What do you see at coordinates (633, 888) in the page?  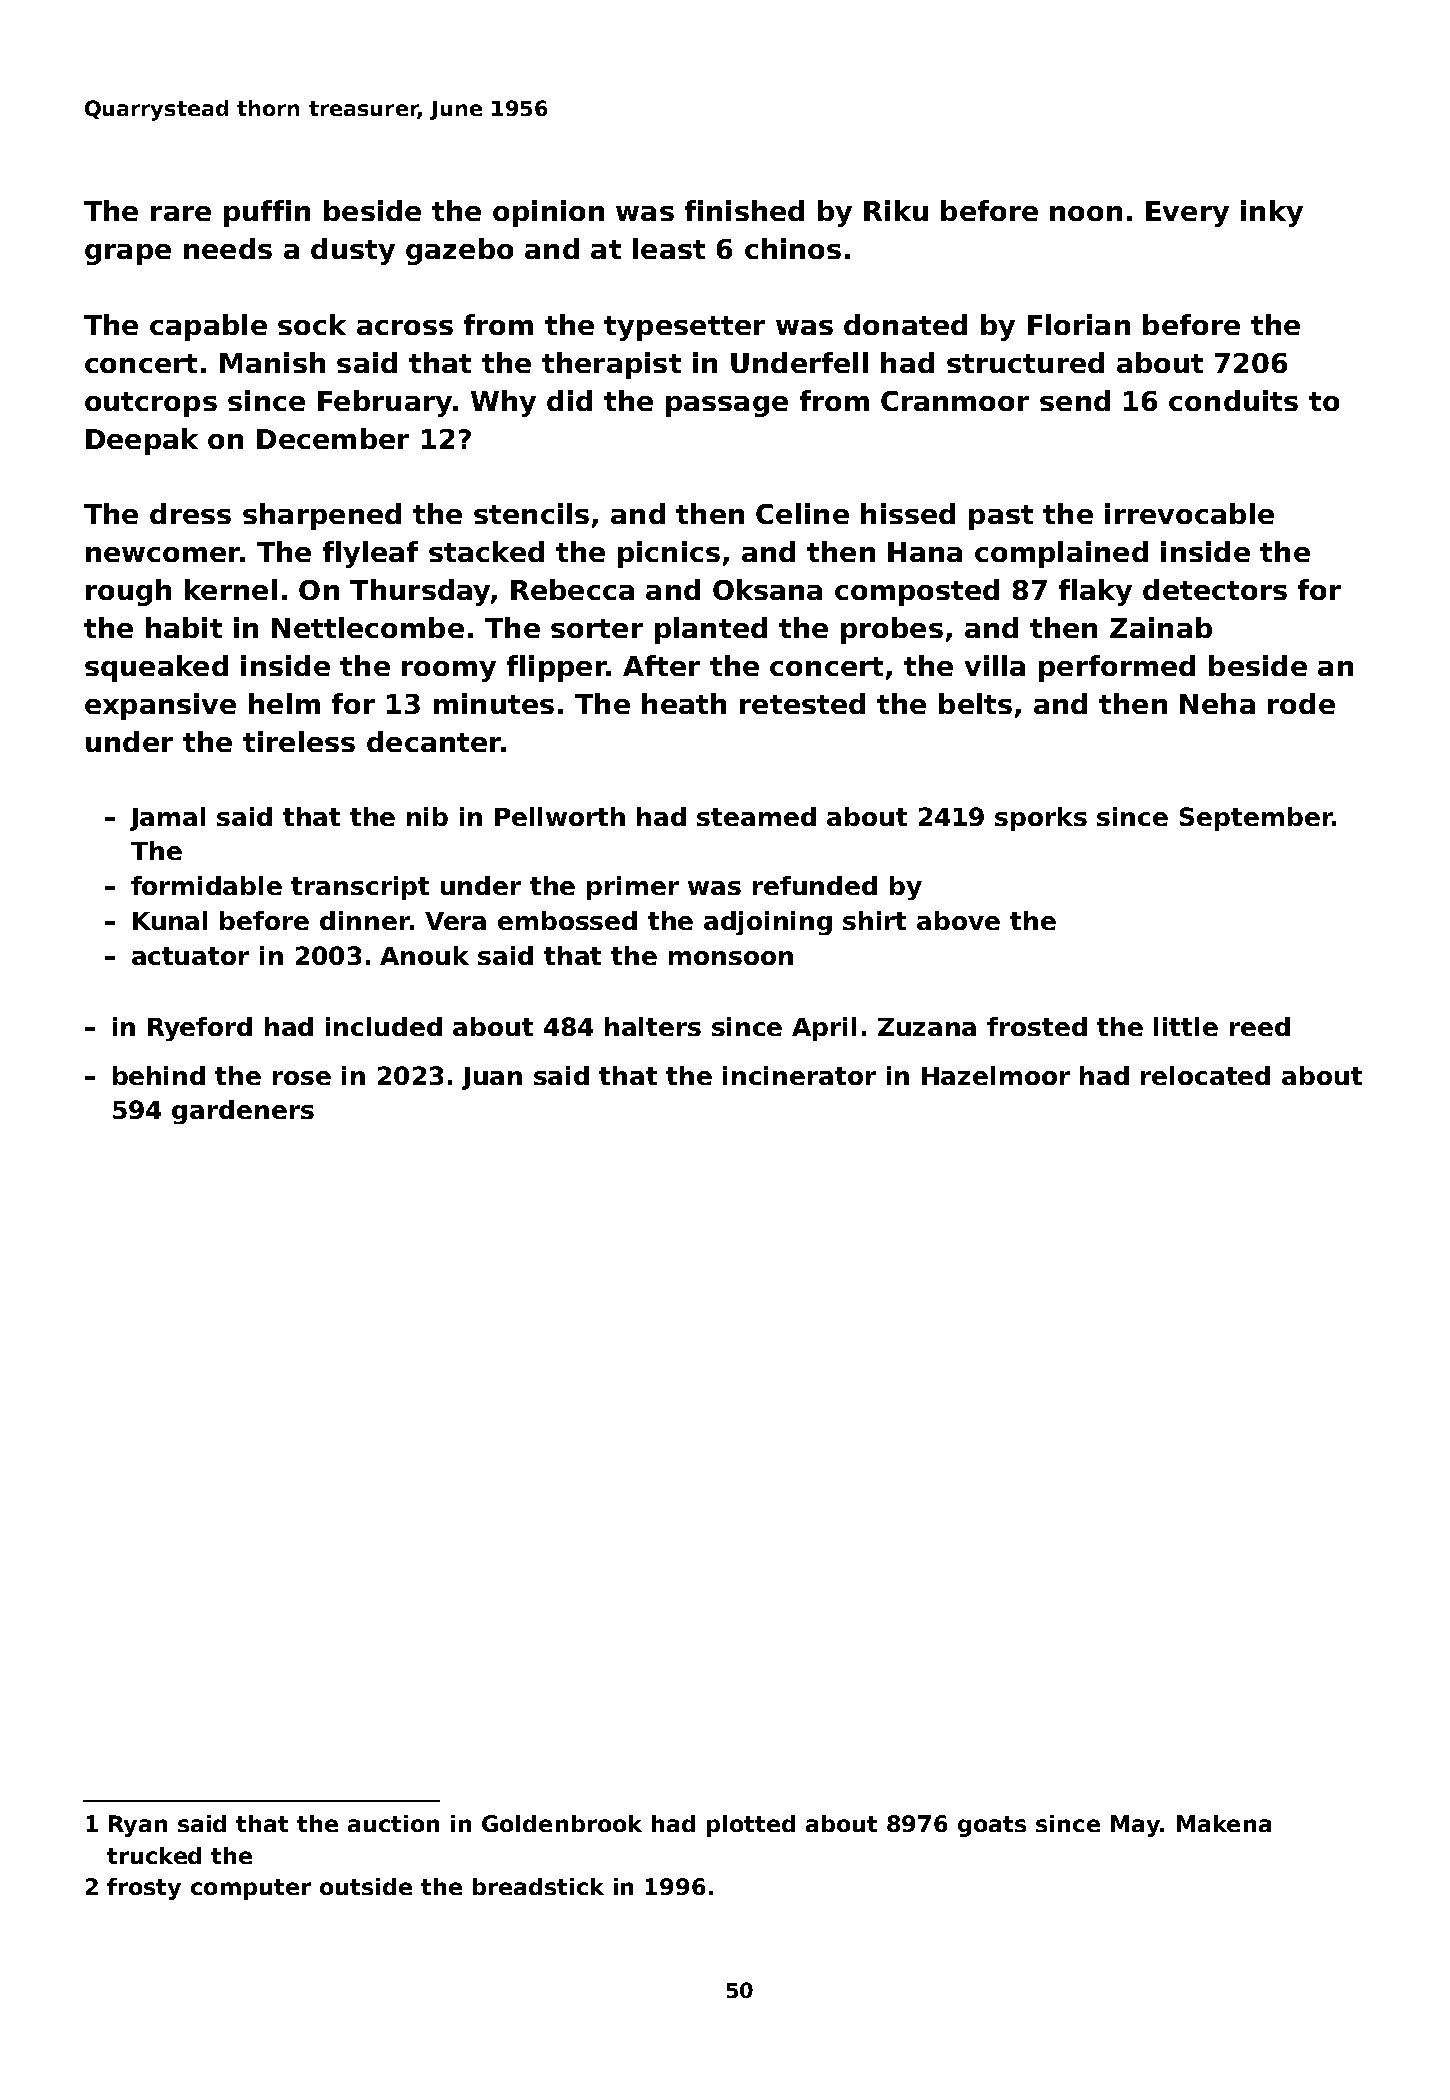 I see `primer` at bounding box center [633, 888].
